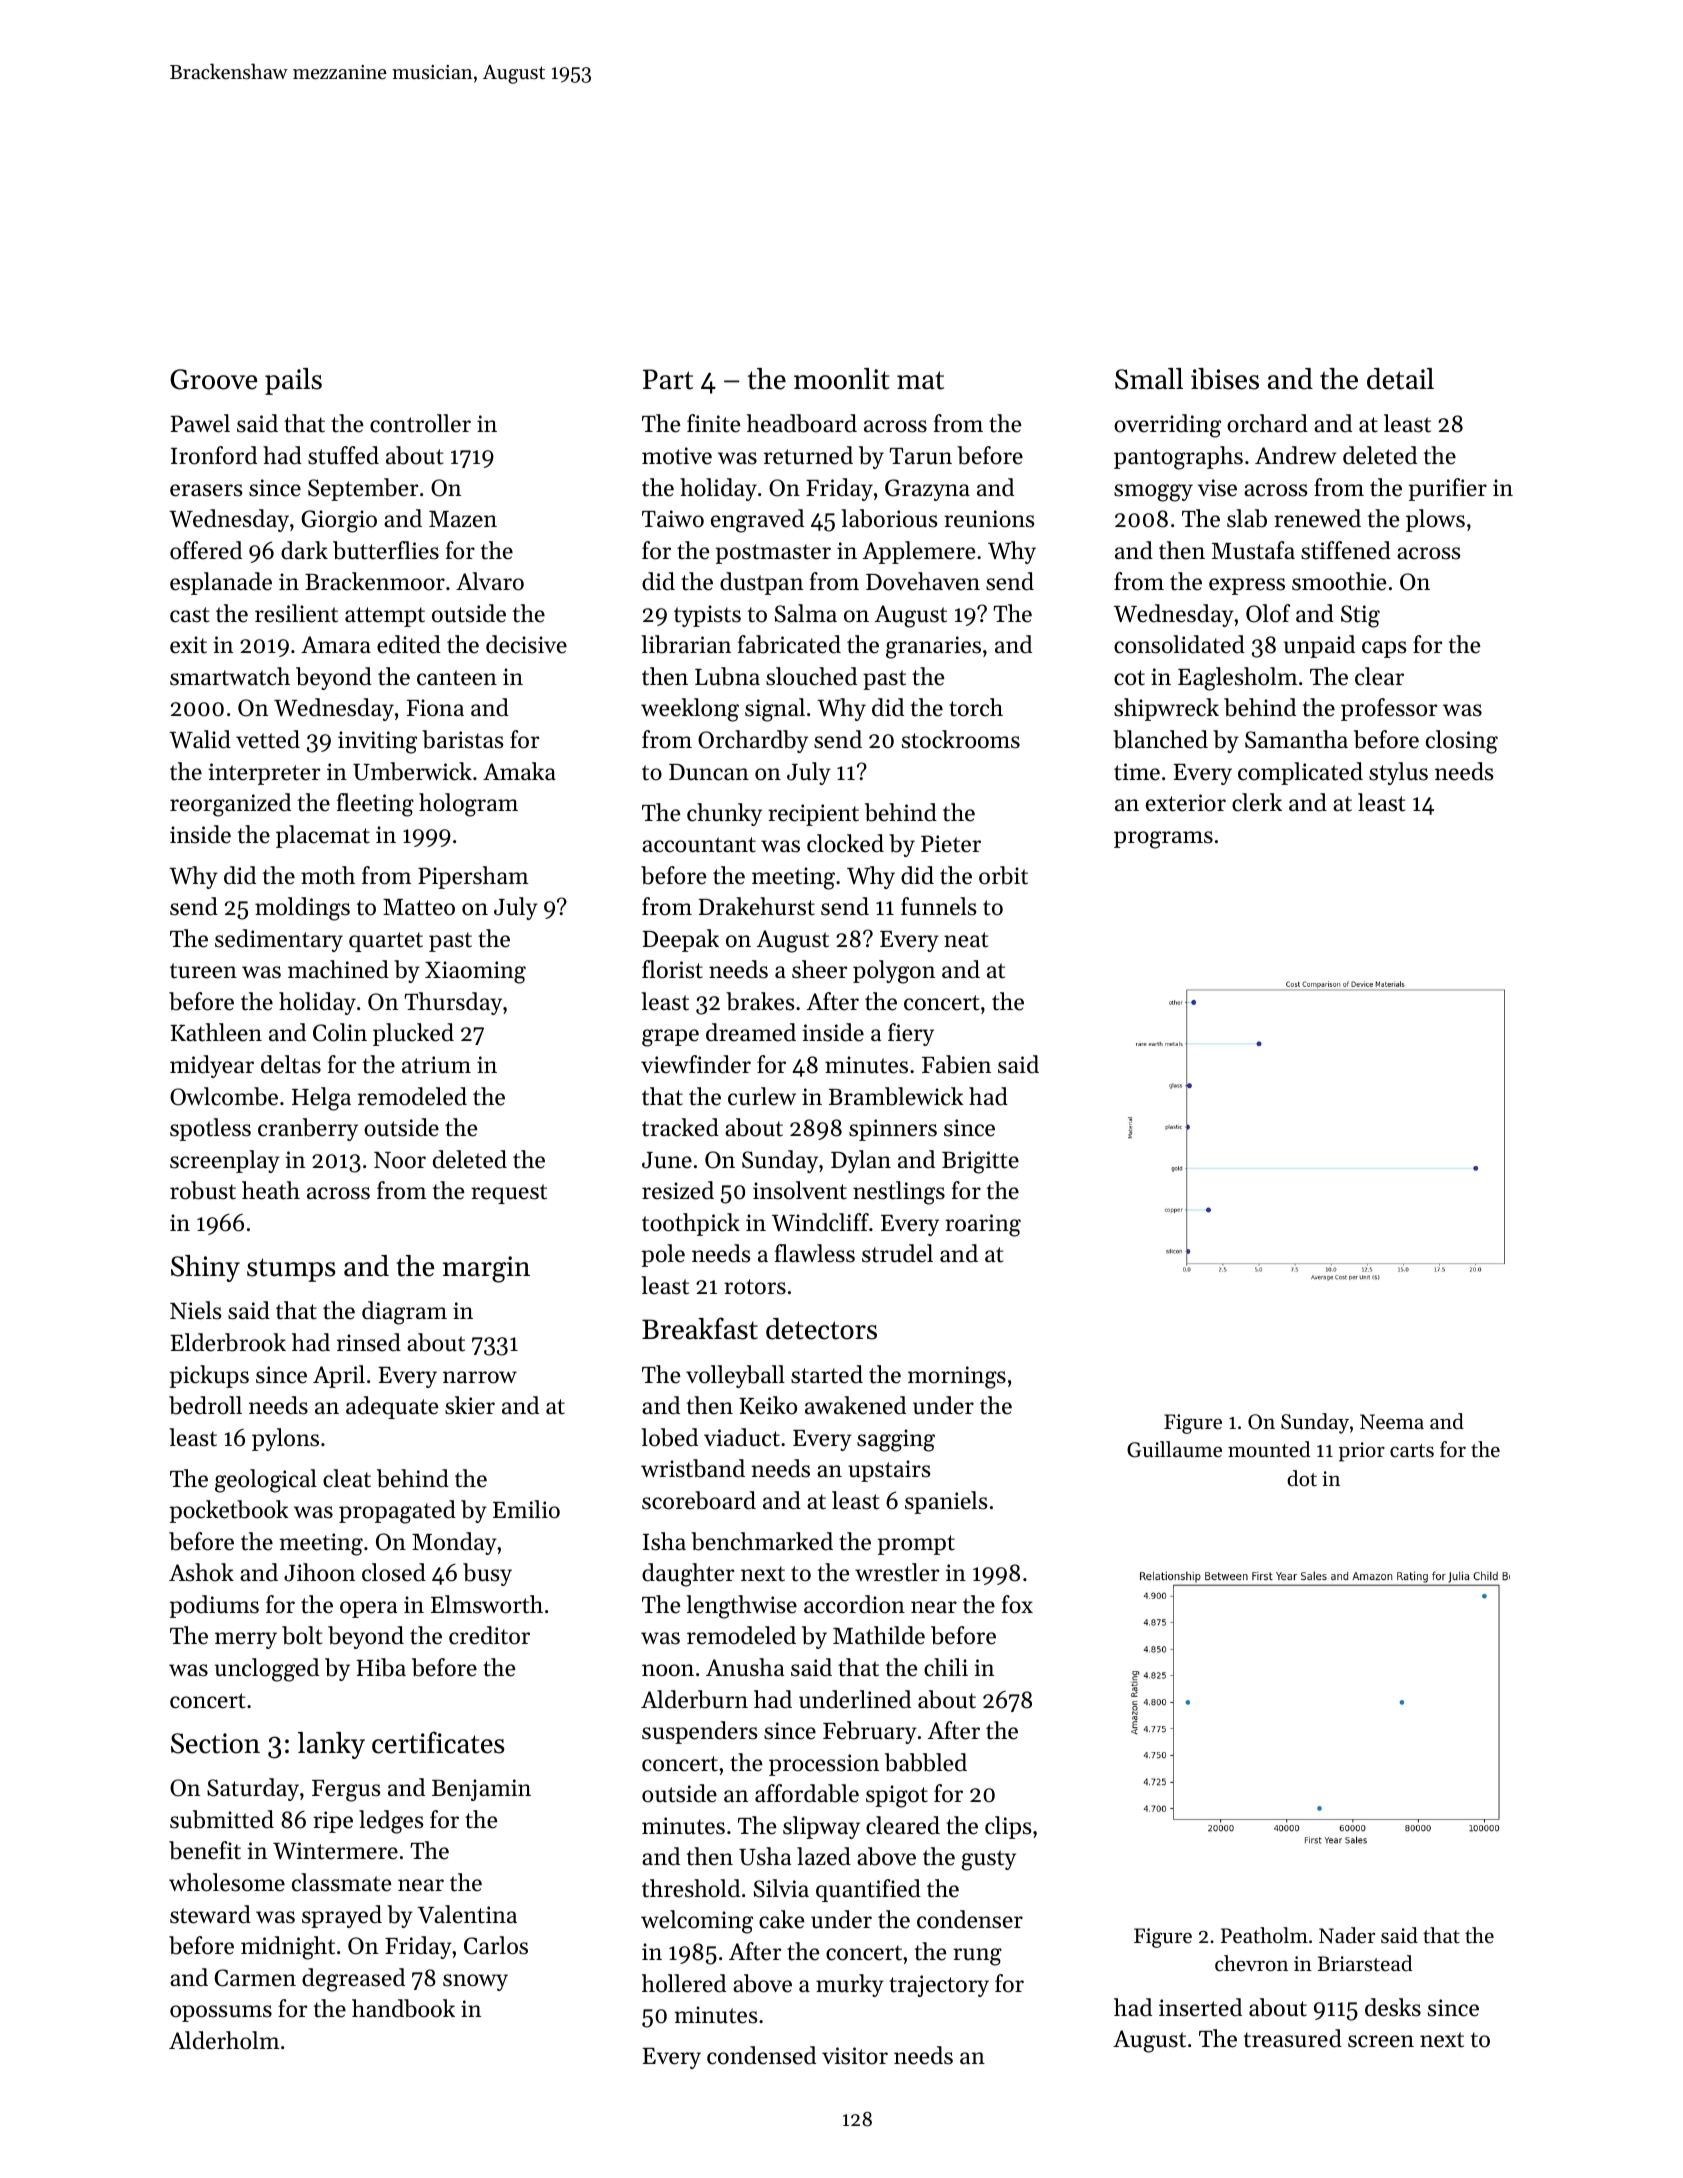 This screenshot has width=1683, height=2178. Describe the element at coordinates (224, 2040) in the screenshot. I see `Alderholm` at that location.
